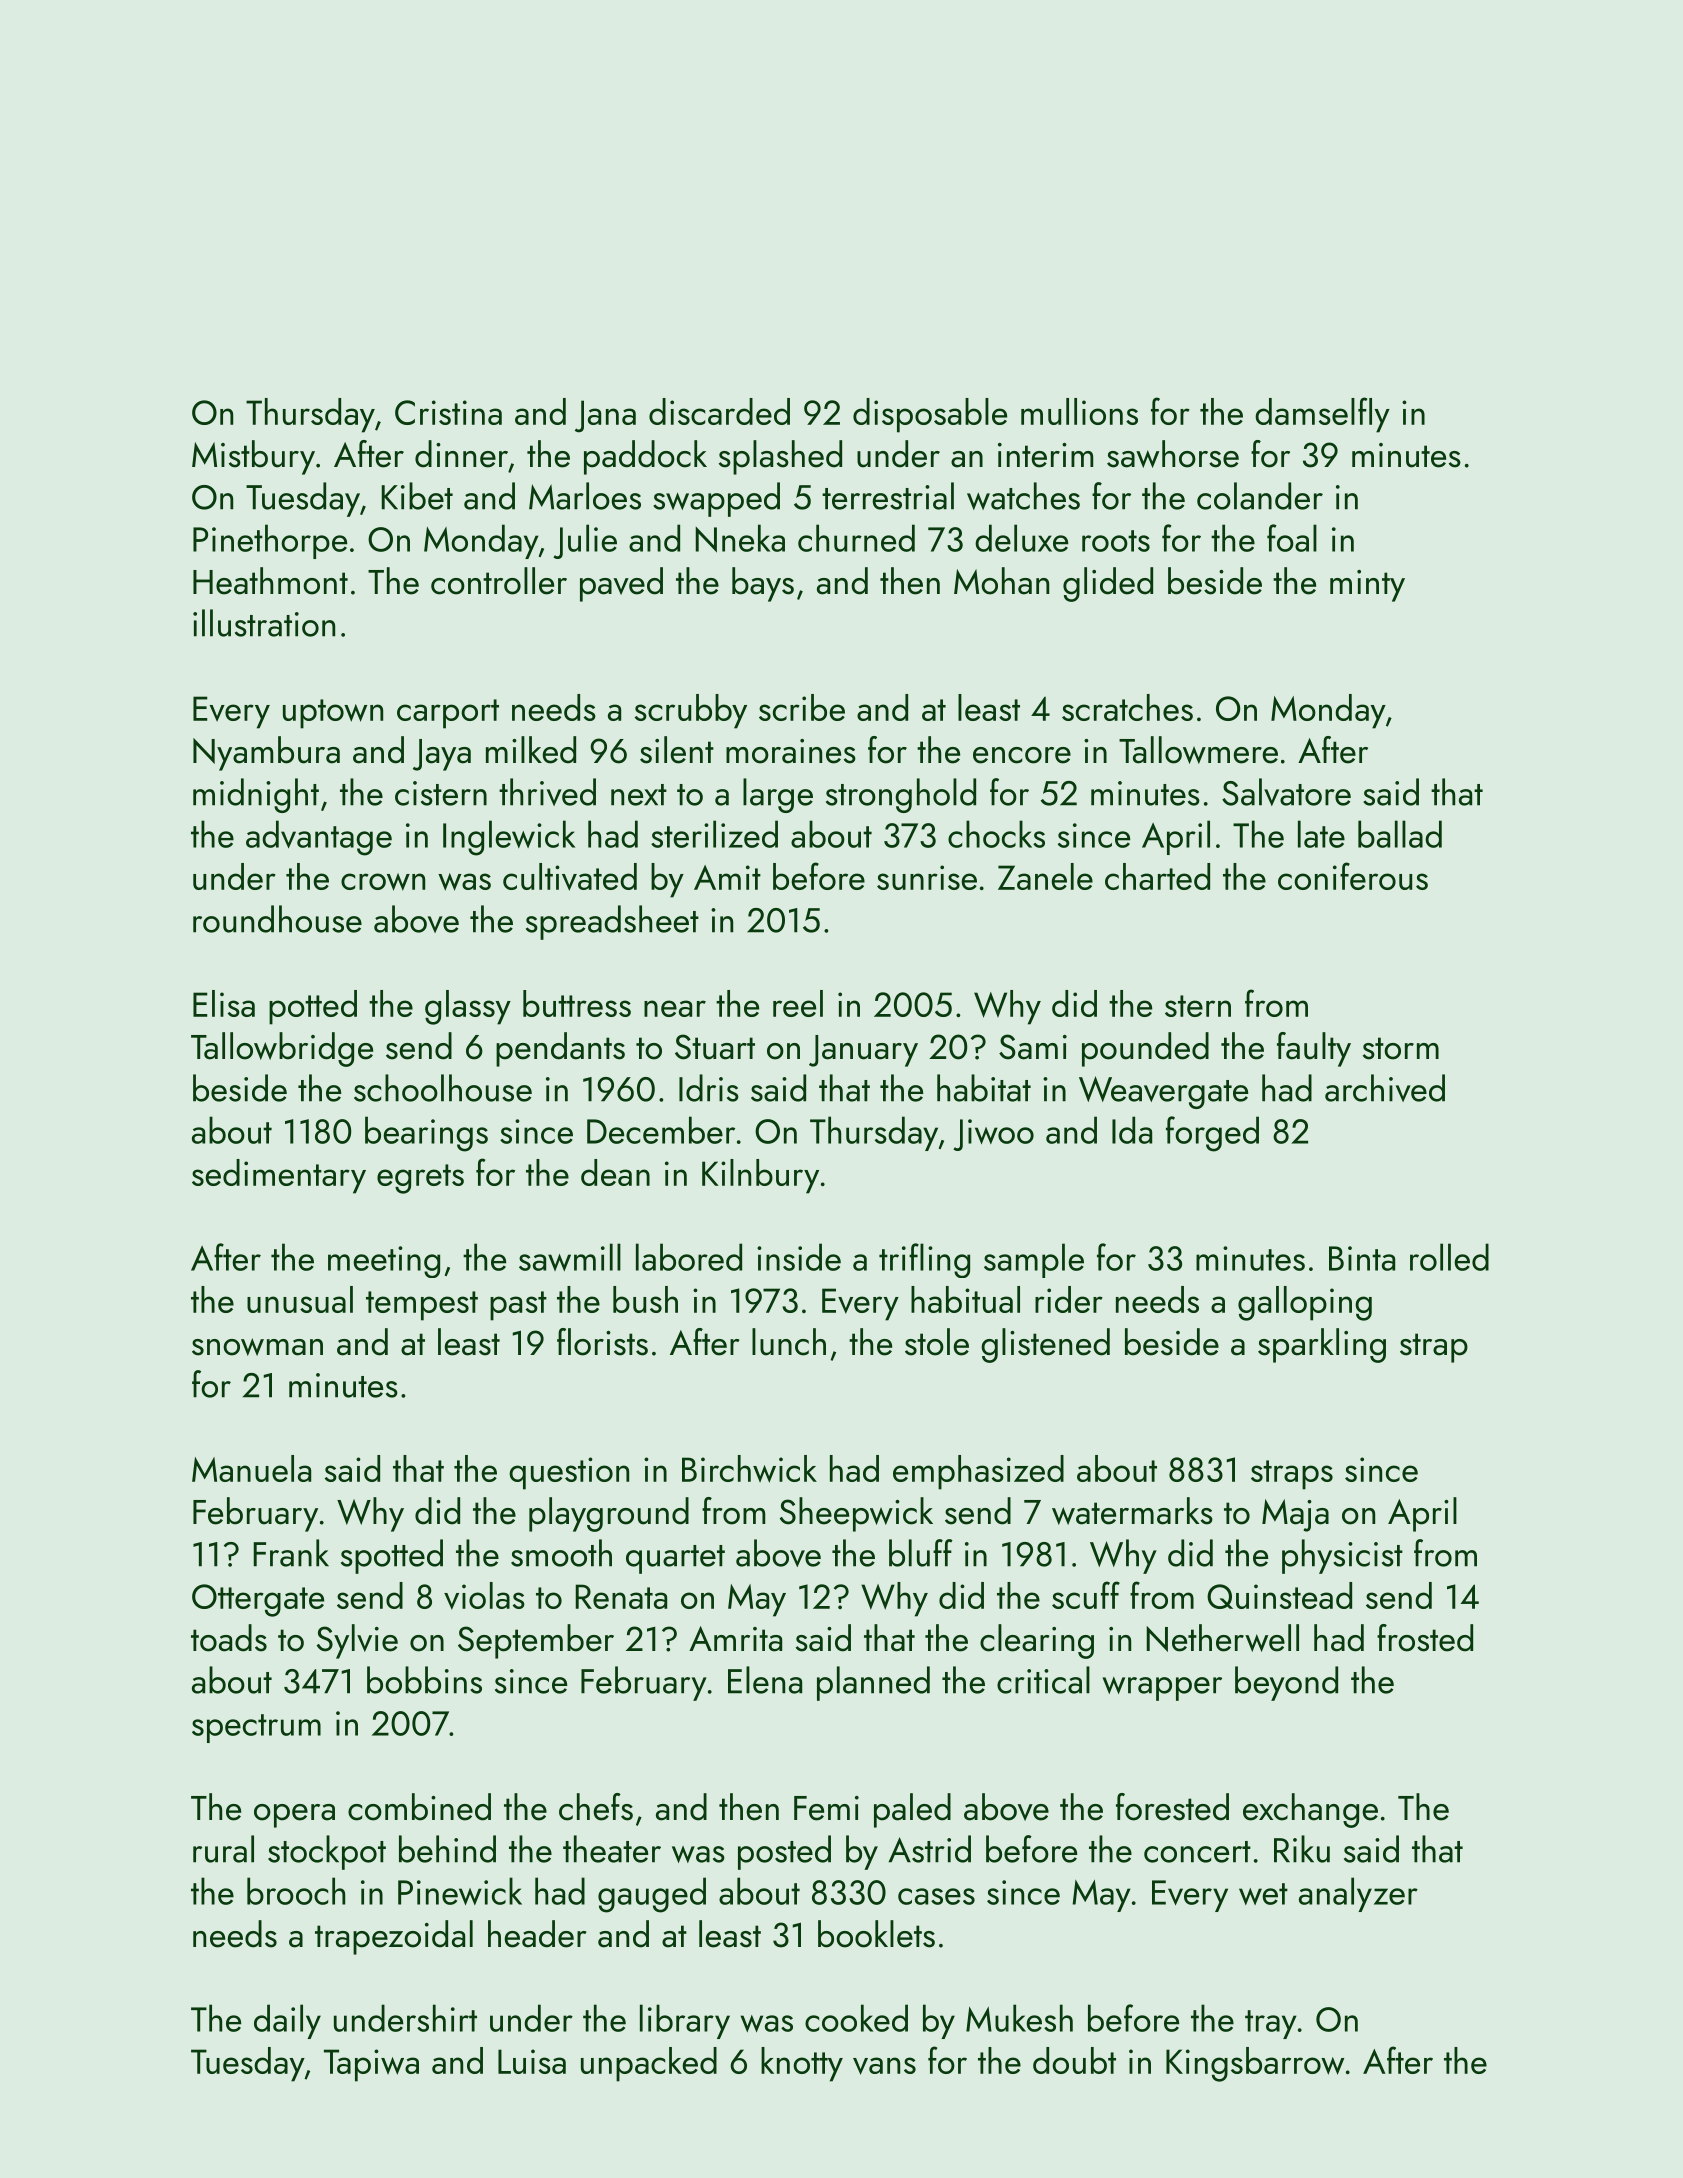 The width and height of the page is (1683, 2178). What do you see at coordinates (1045, 1345) in the page?
I see `glistened` at bounding box center [1045, 1345].
